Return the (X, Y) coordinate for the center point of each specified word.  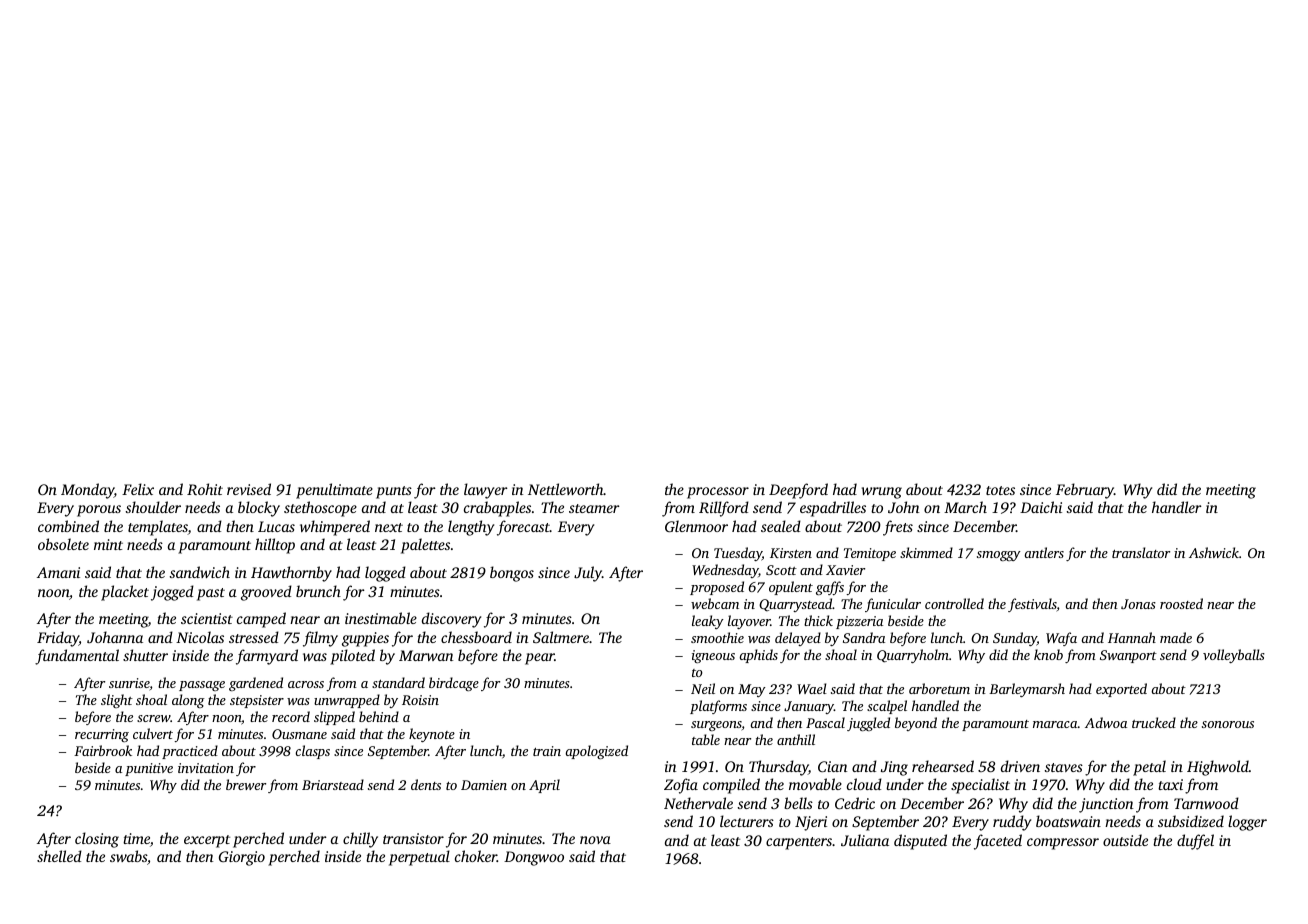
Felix (138, 489)
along (188, 701)
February (1085, 491)
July (588, 574)
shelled (59, 856)
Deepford (798, 491)
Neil (703, 688)
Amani (58, 572)
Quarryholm (913, 656)
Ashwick (1214, 552)
